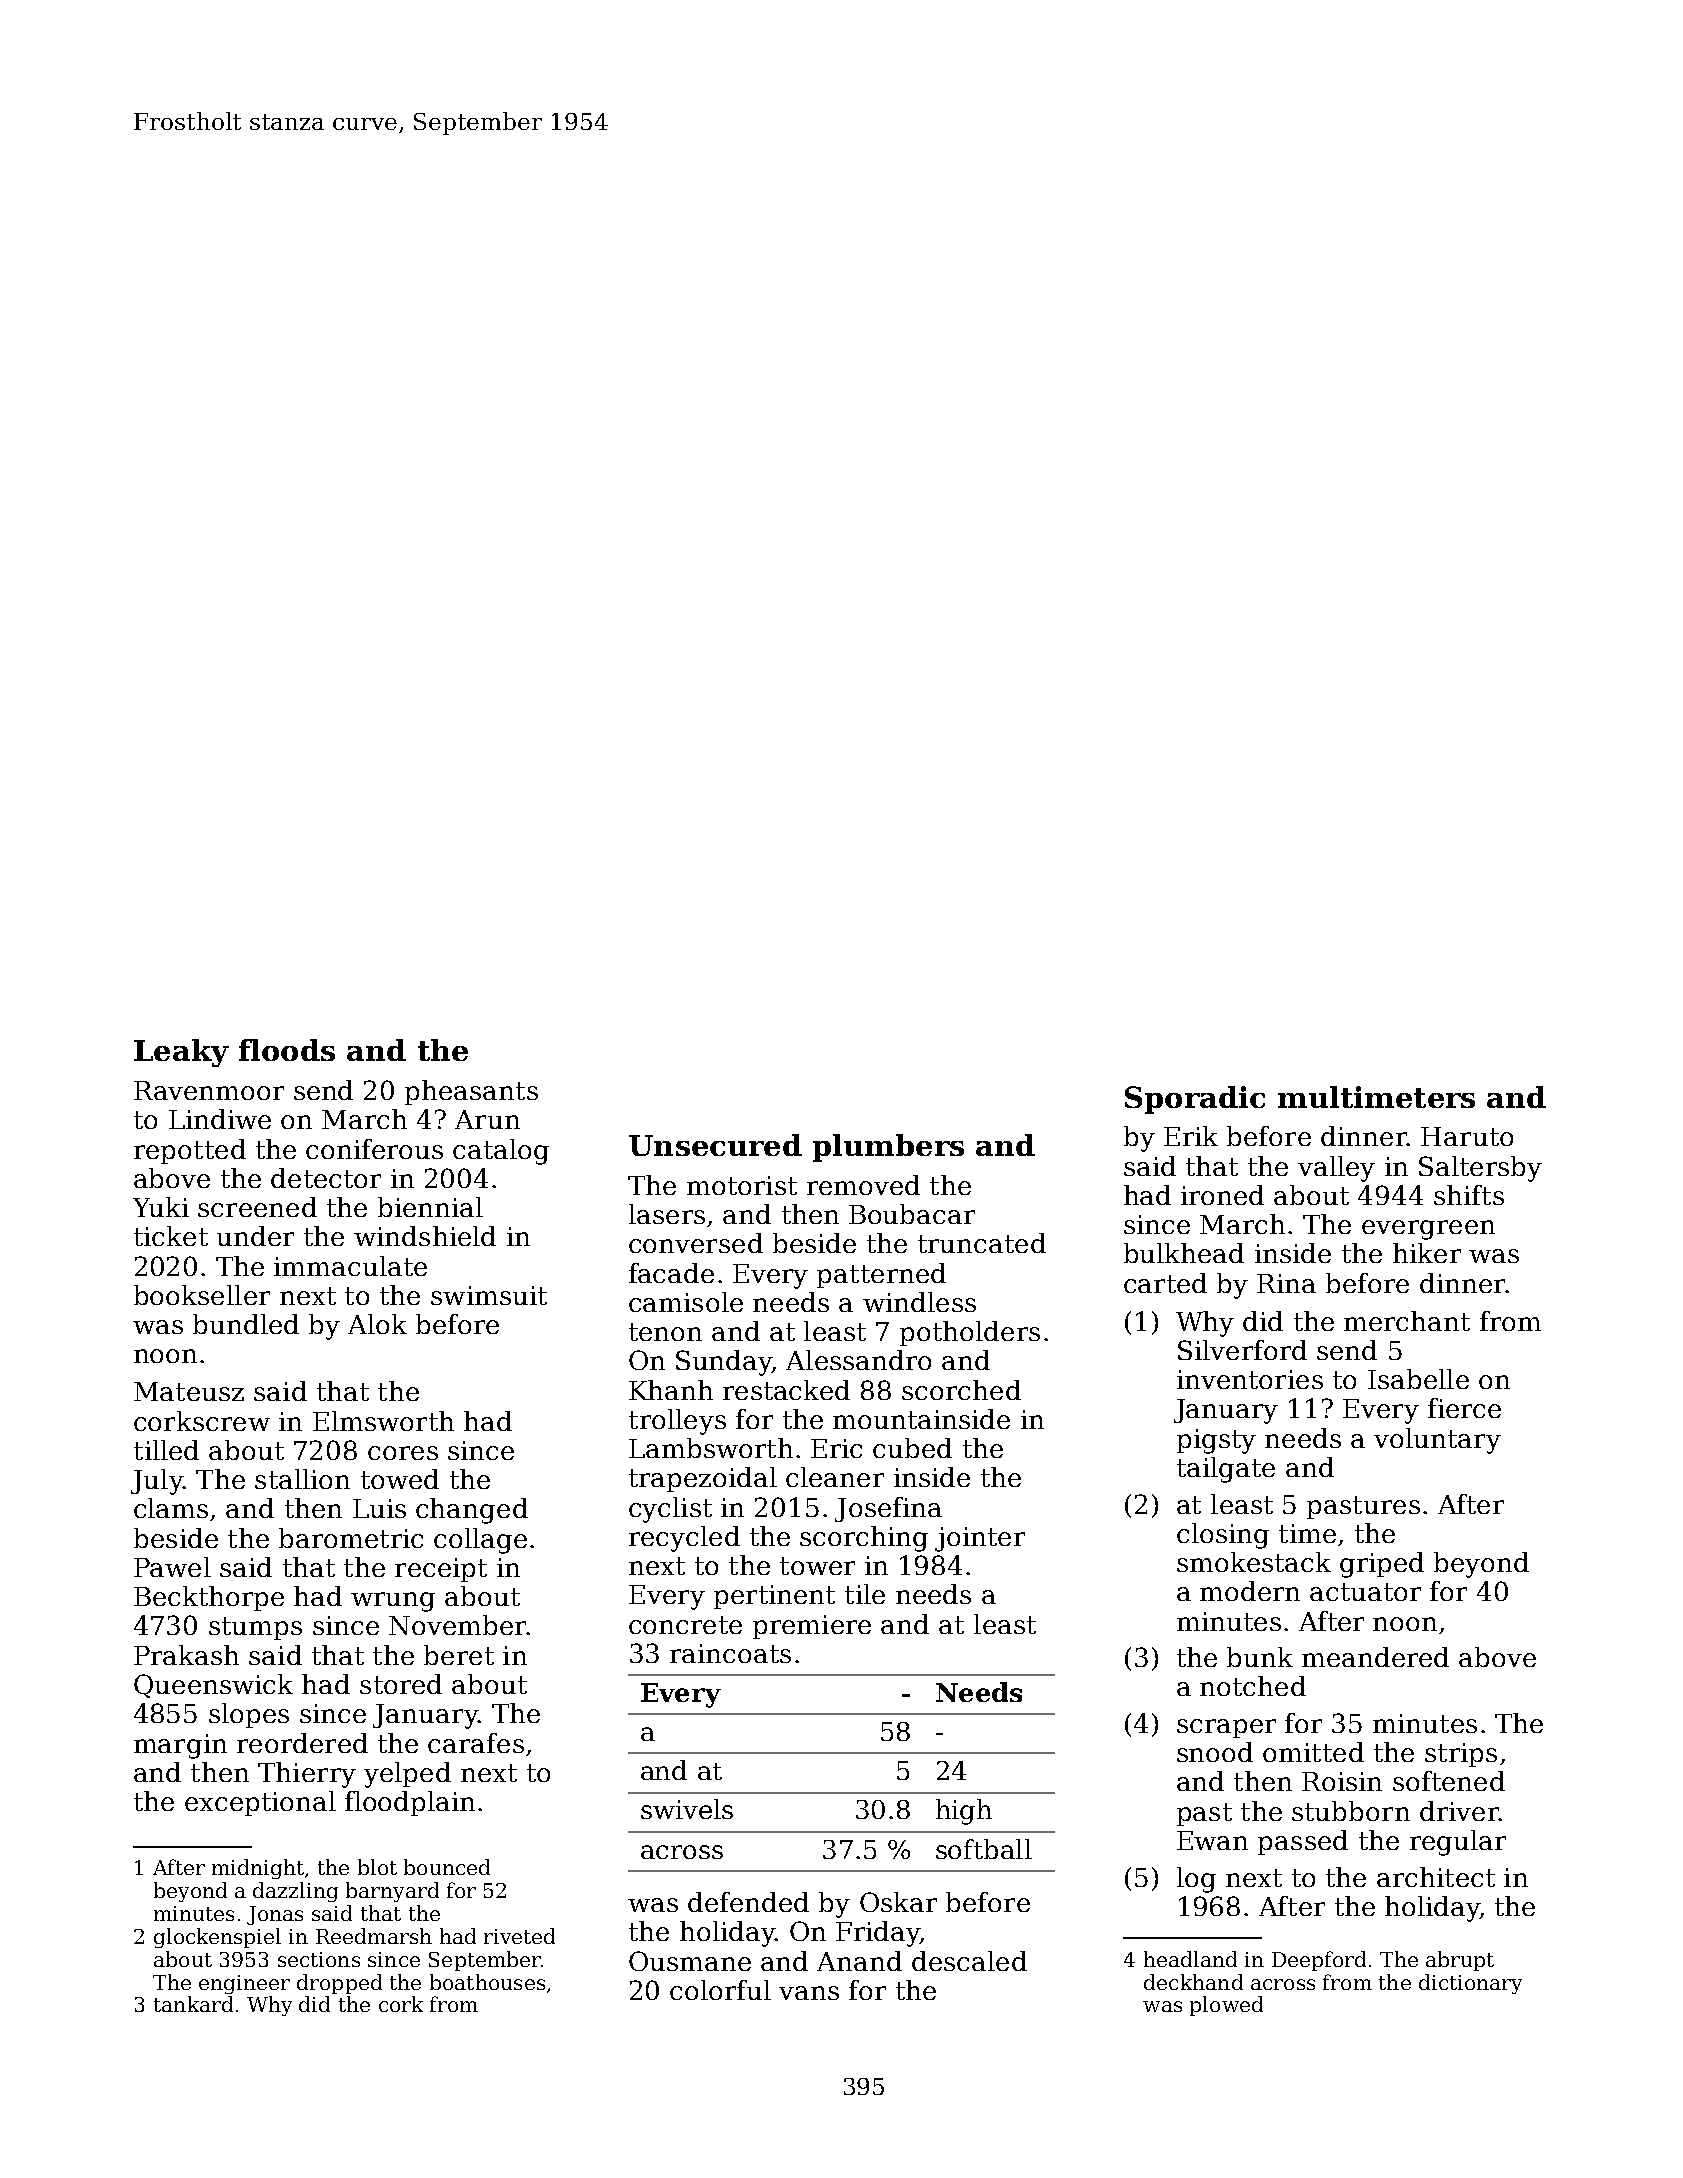 This screenshot has width=1683, height=2178. What do you see at coordinates (393, 1602) in the screenshot?
I see `wrung` at bounding box center [393, 1602].
